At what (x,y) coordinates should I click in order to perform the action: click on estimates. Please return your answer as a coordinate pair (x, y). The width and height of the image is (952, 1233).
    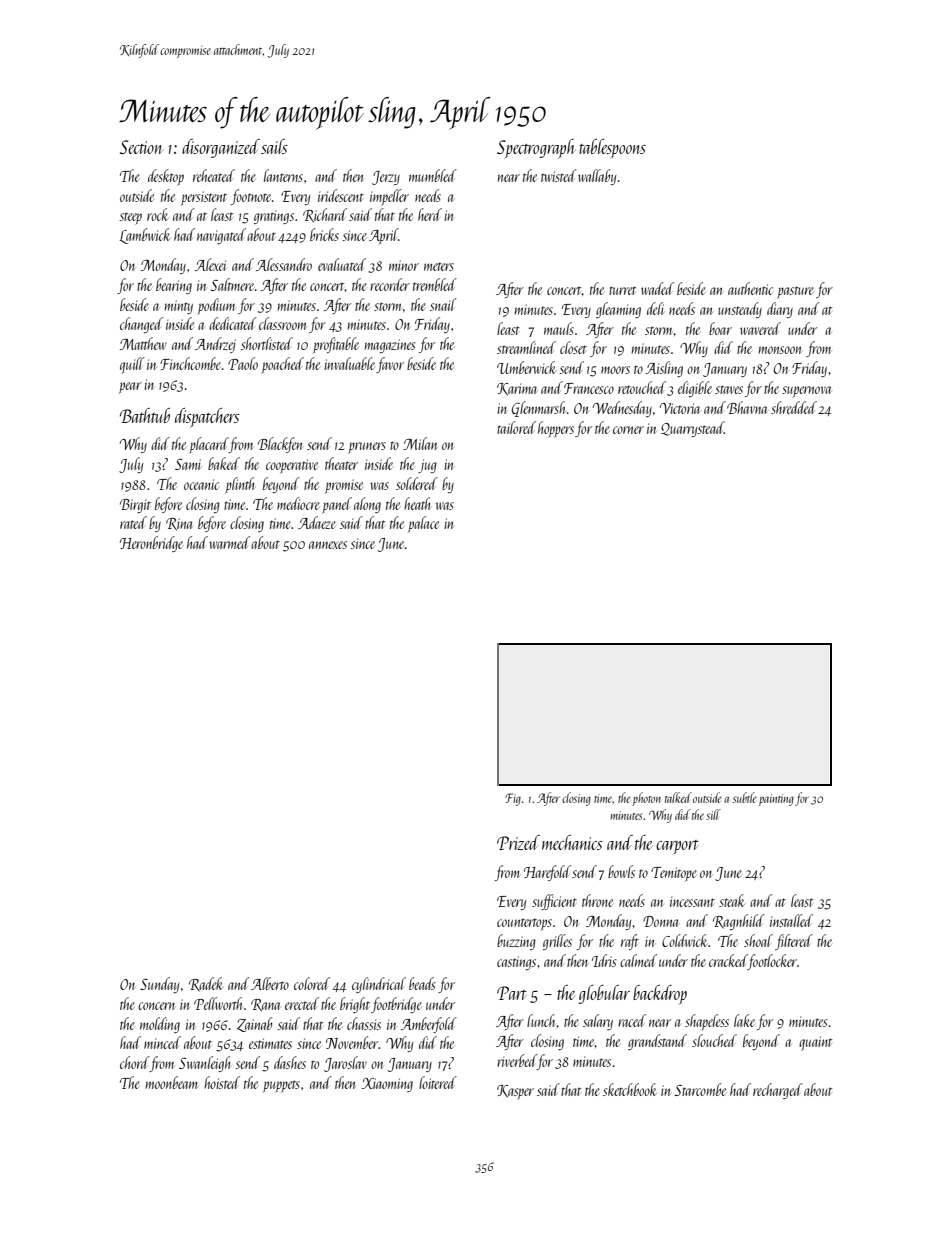
    Looking at the image, I should click on (270, 1043).
